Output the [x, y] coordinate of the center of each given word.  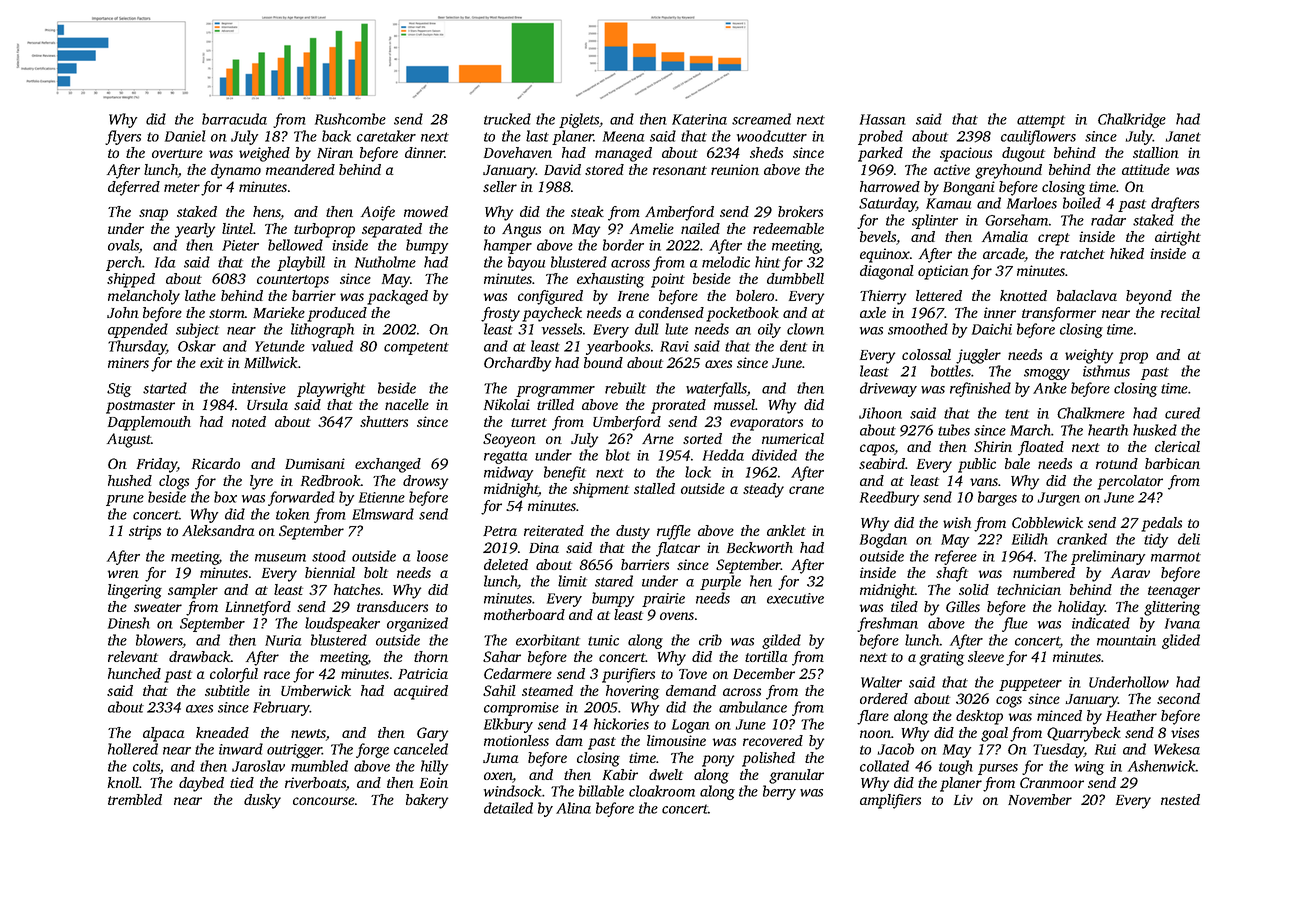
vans [984, 482]
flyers [123, 137]
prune [125, 500]
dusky [262, 801]
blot [618, 455]
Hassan [883, 119]
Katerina [699, 119]
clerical [1177, 446]
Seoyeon [509, 440]
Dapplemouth [149, 423]
